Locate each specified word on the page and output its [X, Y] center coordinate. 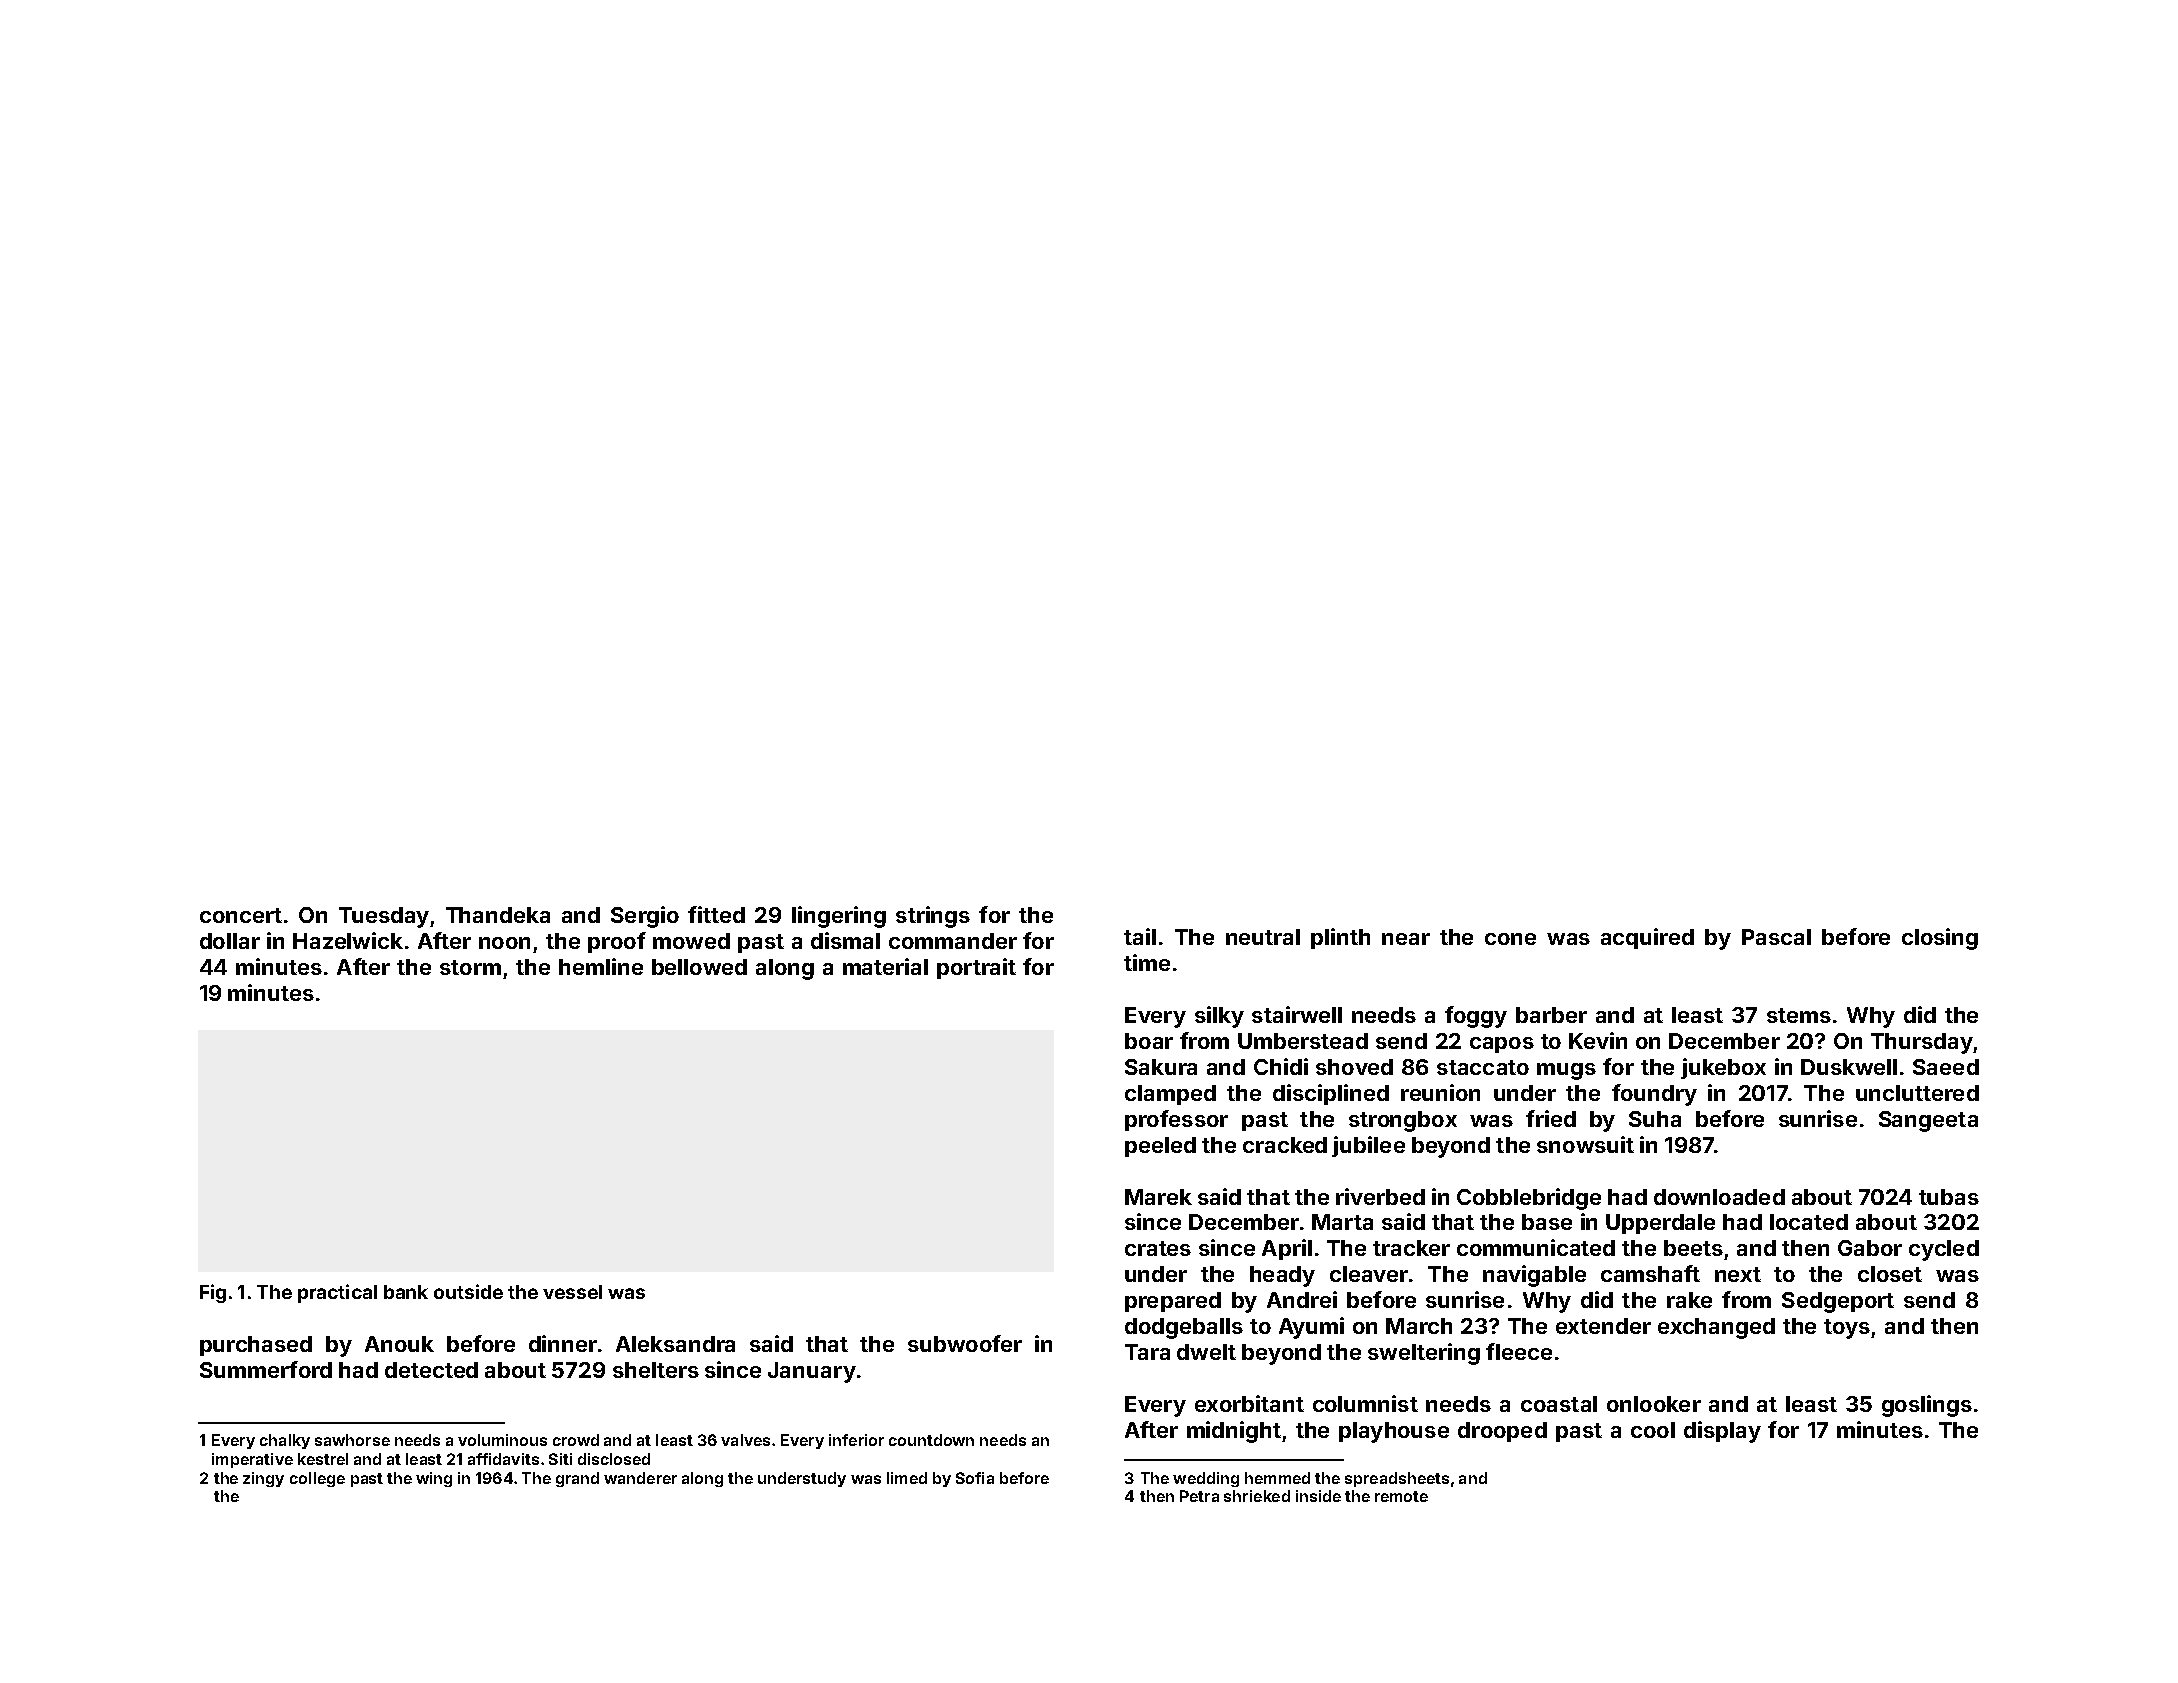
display [1722, 1432]
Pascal [1776, 937]
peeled [1160, 1147]
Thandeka [498, 915]
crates [1158, 1248]
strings [933, 917]
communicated [1536, 1247]
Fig [213, 1293]
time [1147, 962]
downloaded [1719, 1197]
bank [406, 1292]
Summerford [266, 1369]
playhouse [1394, 1432]
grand [577, 1479]
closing [1940, 939]
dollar [230, 941]
